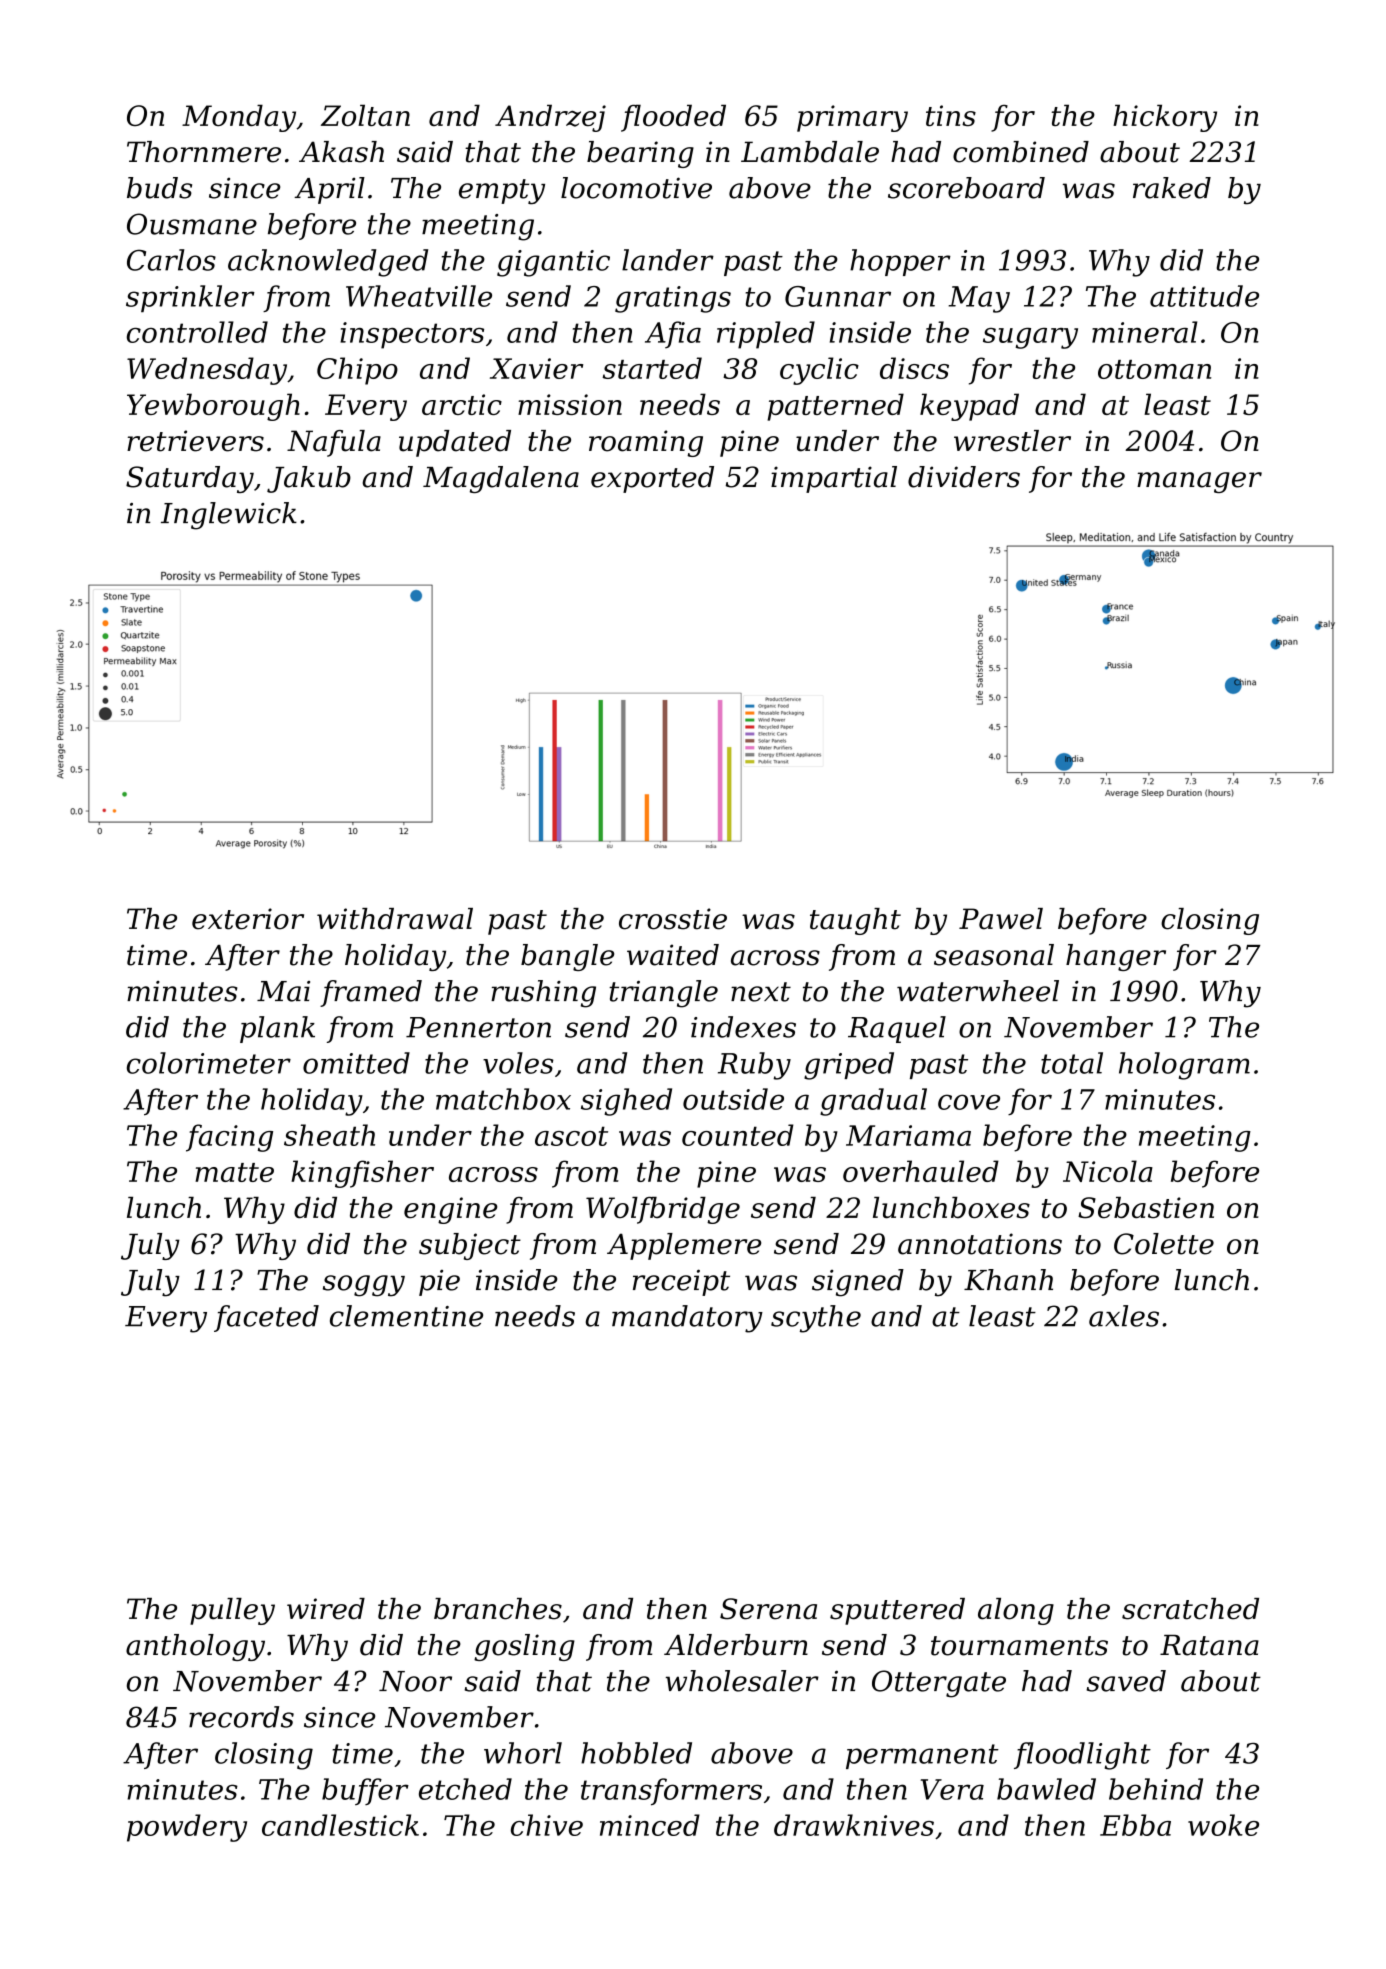 The image size is (1386, 1969). What do you see at coordinates (341, 152) in the screenshot?
I see `Akash` at bounding box center [341, 152].
